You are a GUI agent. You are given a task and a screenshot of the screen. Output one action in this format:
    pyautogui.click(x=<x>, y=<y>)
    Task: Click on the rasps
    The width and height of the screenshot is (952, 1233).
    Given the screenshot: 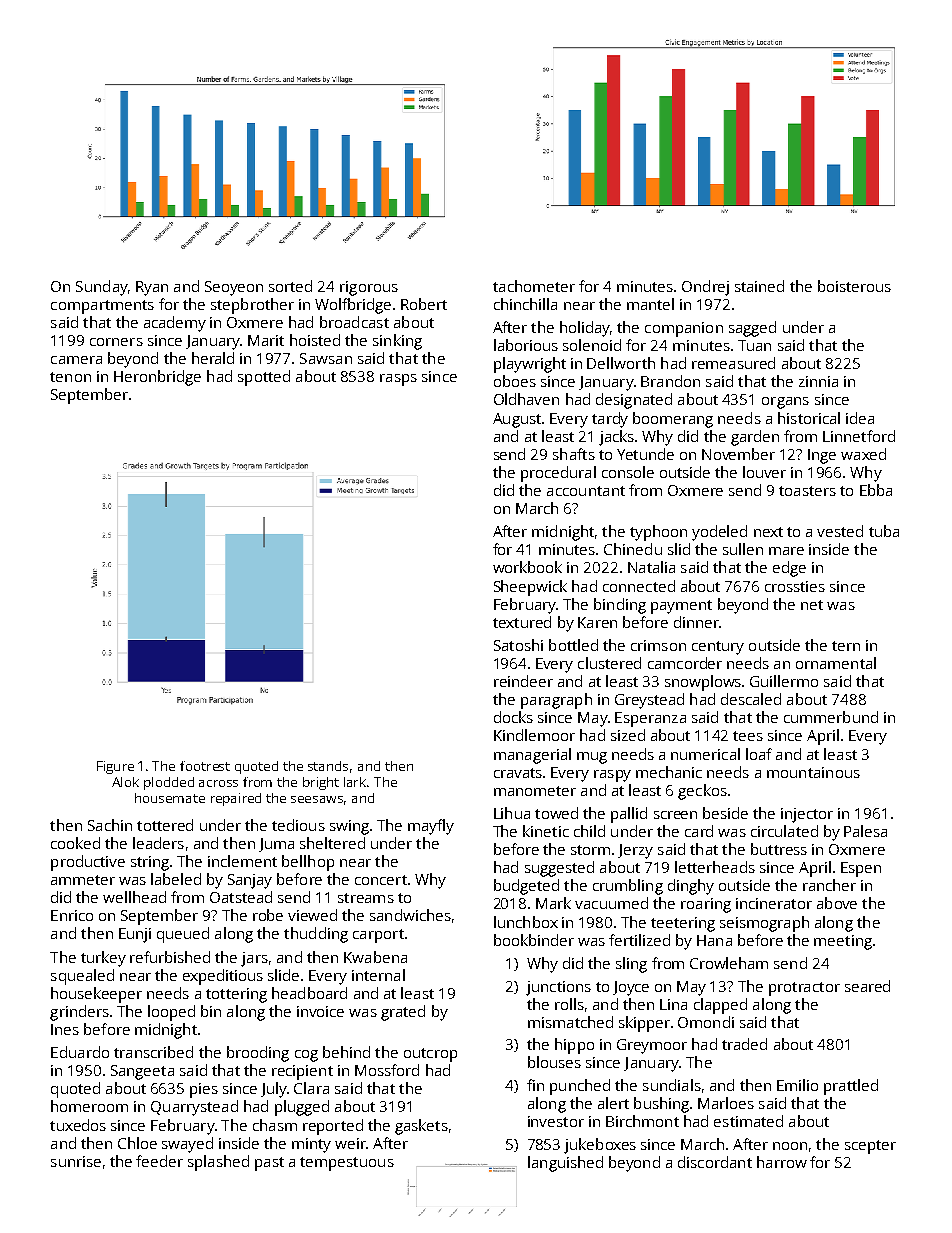 What is the action you would take?
    pyautogui.click(x=398, y=380)
